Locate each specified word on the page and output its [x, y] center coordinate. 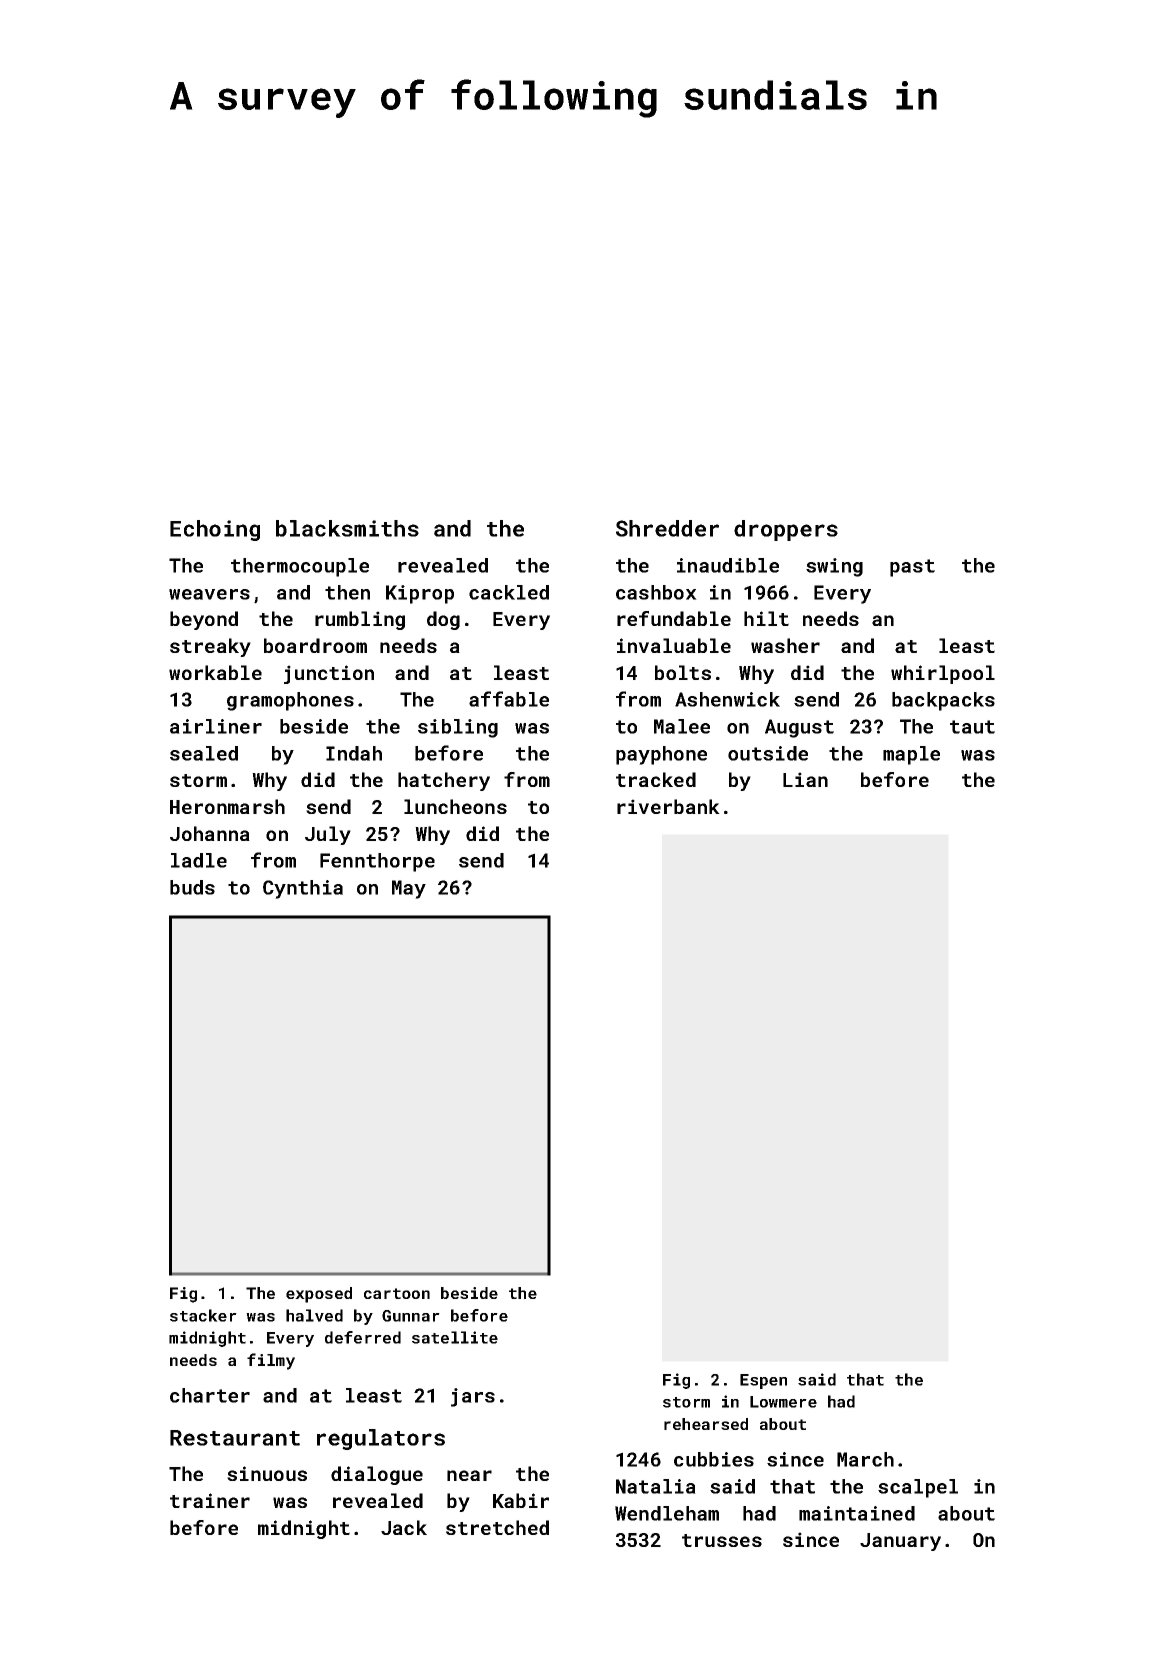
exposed [319, 1295]
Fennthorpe [377, 862]
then [347, 592]
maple [911, 755]
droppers [786, 530]
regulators [381, 1439]
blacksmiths [347, 528]
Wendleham [667, 1513]
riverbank [668, 806]
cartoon [397, 1293]
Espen [763, 1381]
